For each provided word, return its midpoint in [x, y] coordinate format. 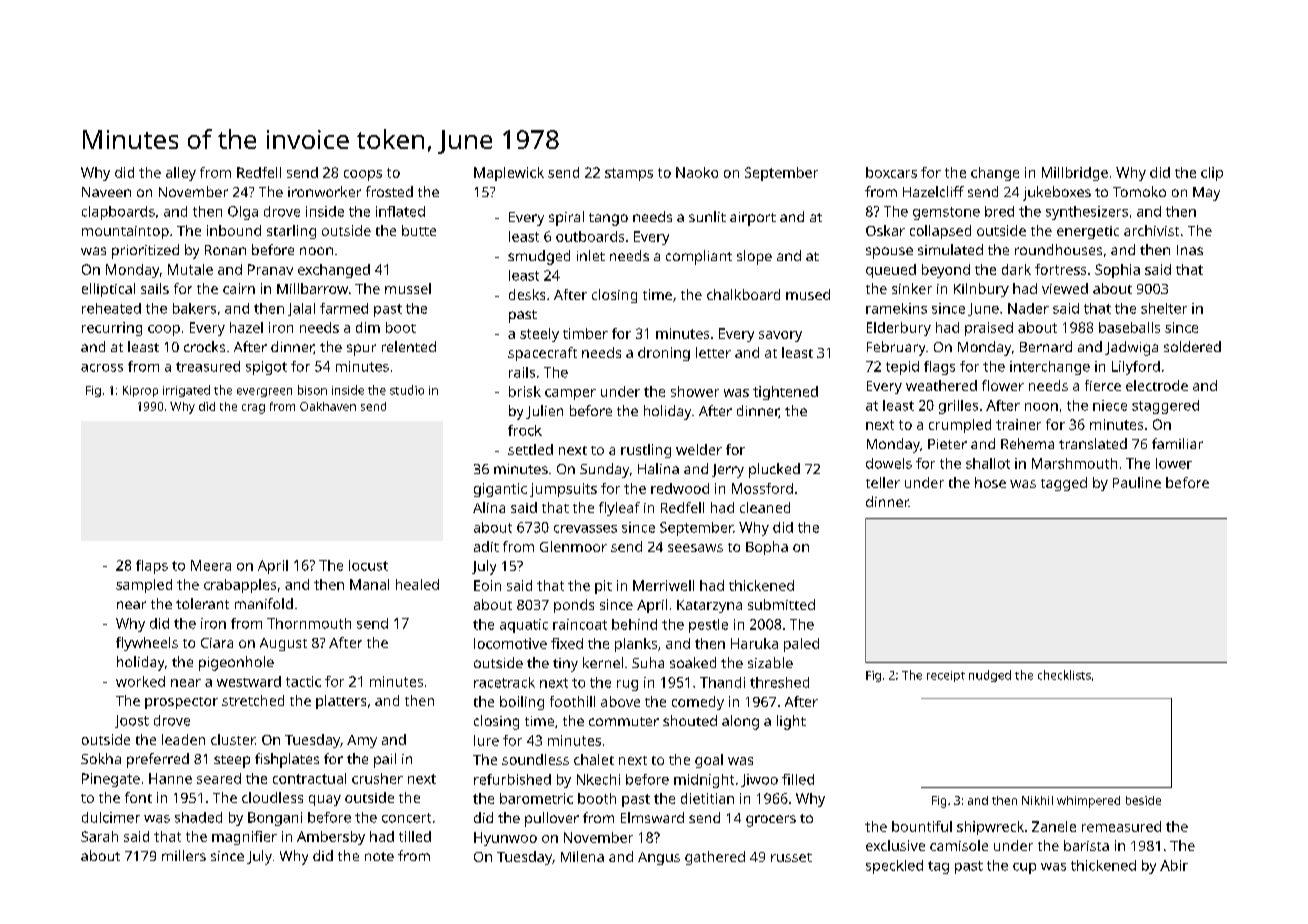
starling [291, 232]
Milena [582, 856]
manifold [264, 603]
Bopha [767, 548]
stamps [629, 174]
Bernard [1046, 346]
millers [184, 855]
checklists [1064, 675]
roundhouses [1058, 249]
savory [780, 336]
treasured [208, 366]
